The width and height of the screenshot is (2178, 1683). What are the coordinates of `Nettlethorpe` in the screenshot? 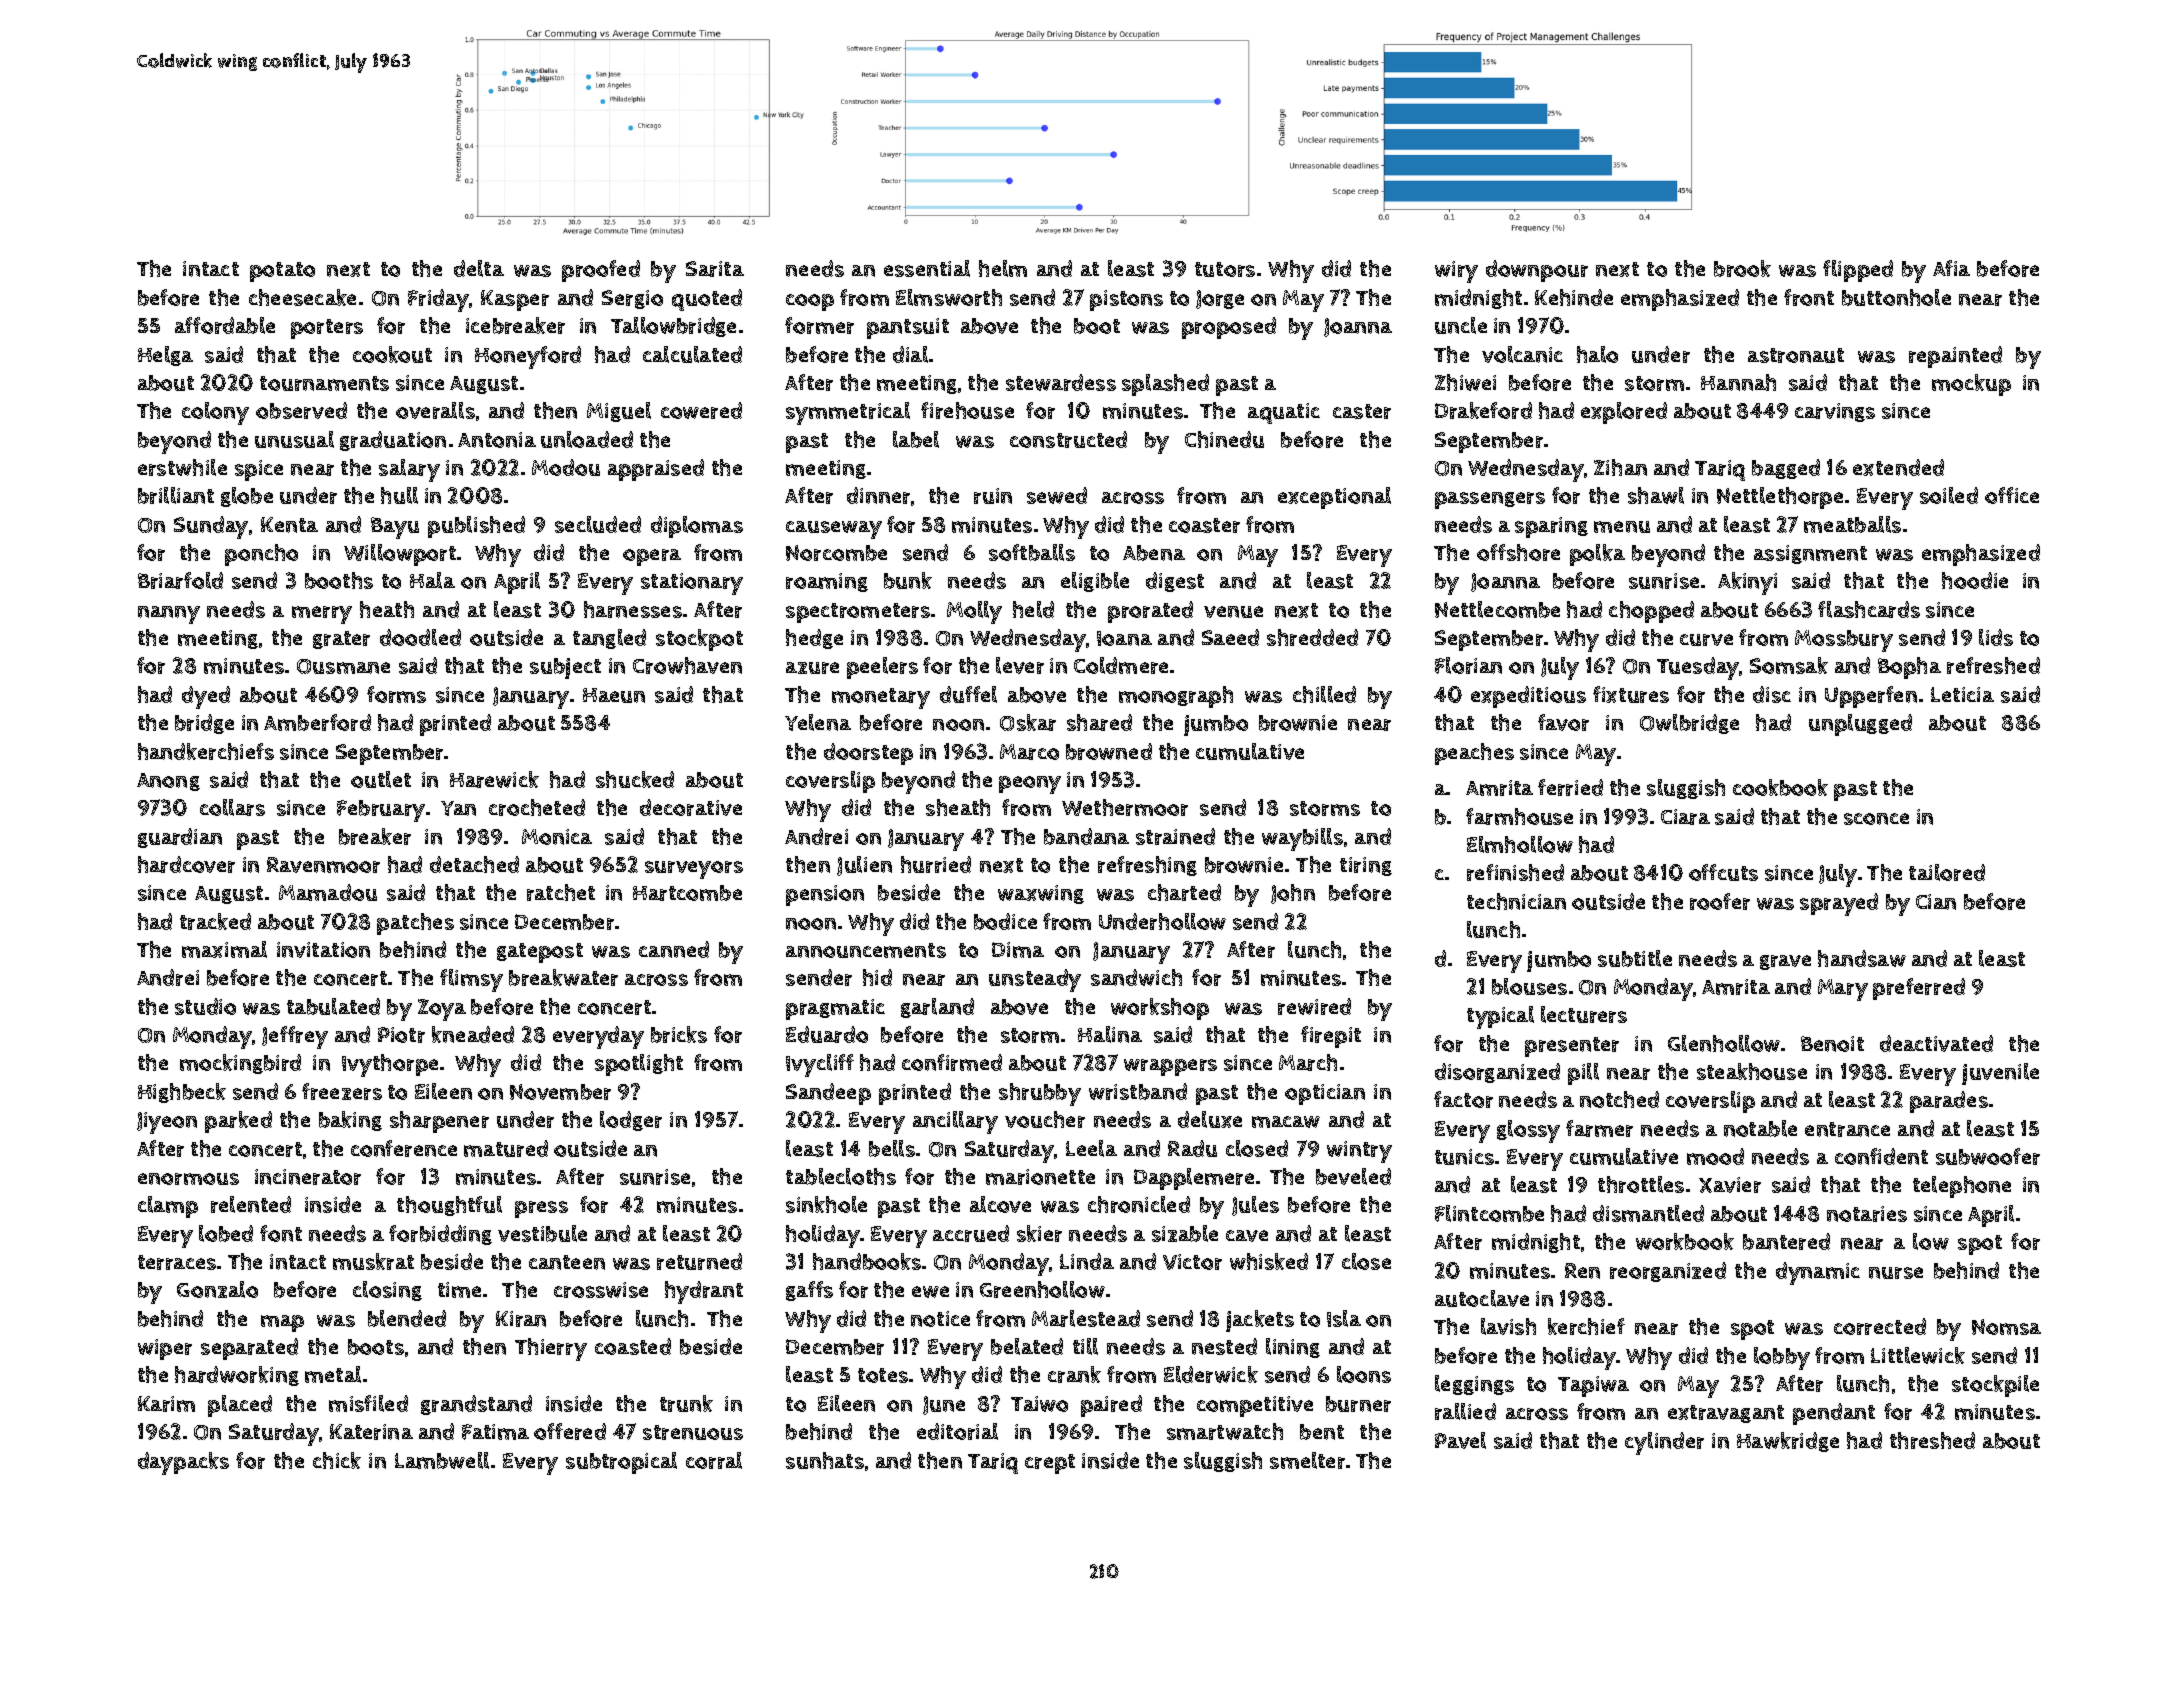 It's located at (1780, 498).
